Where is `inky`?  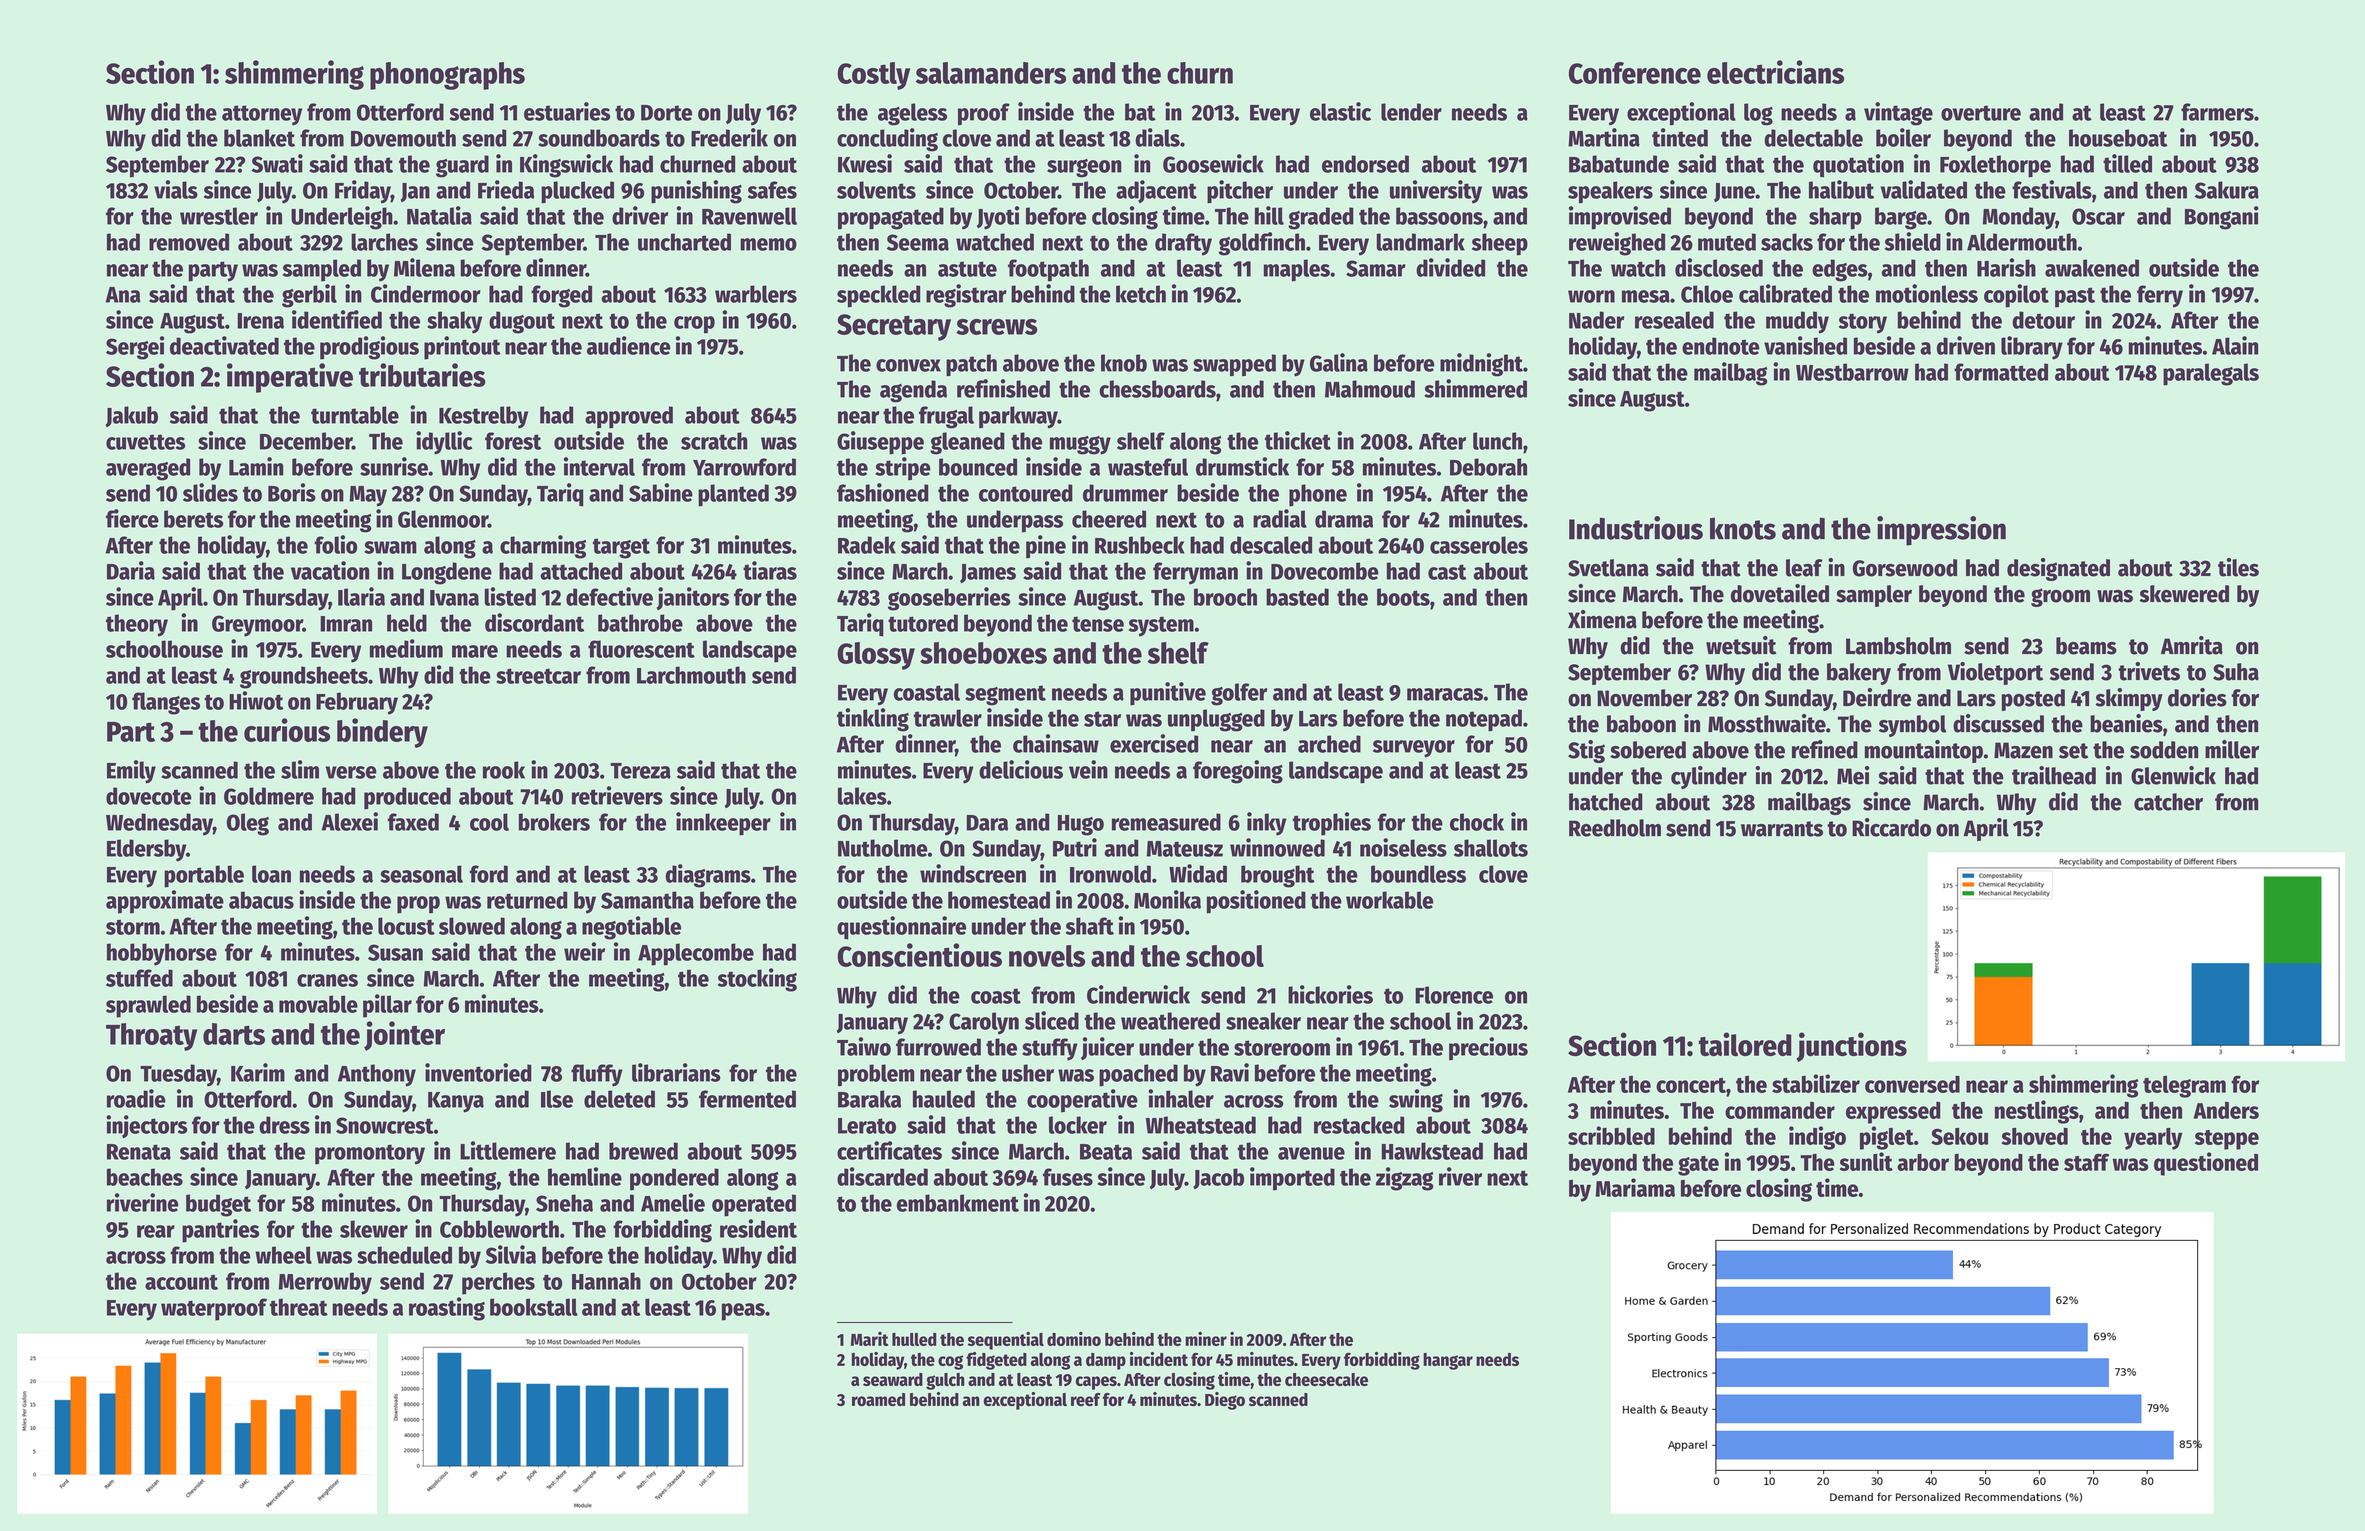
inky is located at coordinates (1267, 824).
